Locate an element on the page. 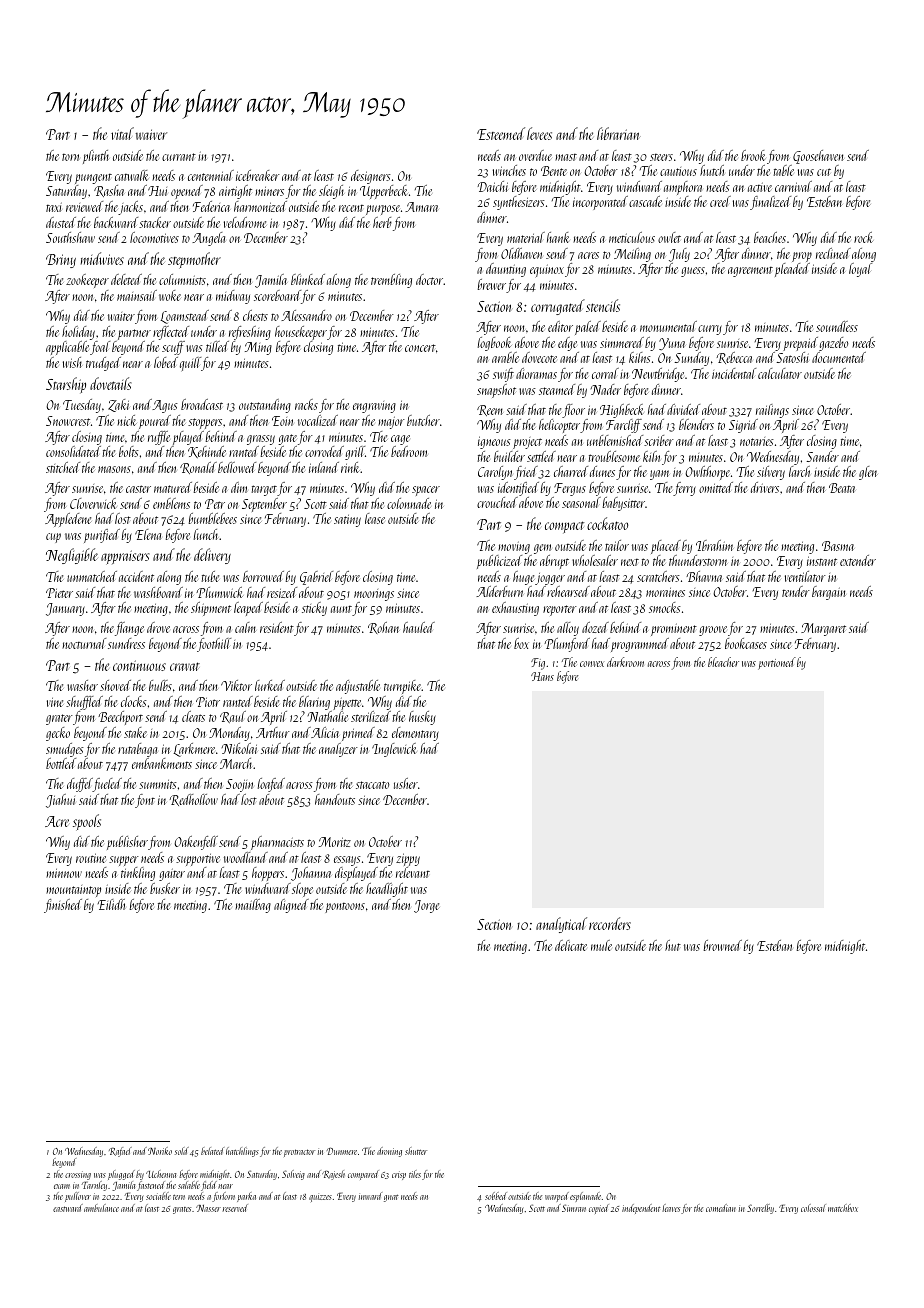 This page has height=1308, width=924. bookcases is located at coordinates (746, 643).
